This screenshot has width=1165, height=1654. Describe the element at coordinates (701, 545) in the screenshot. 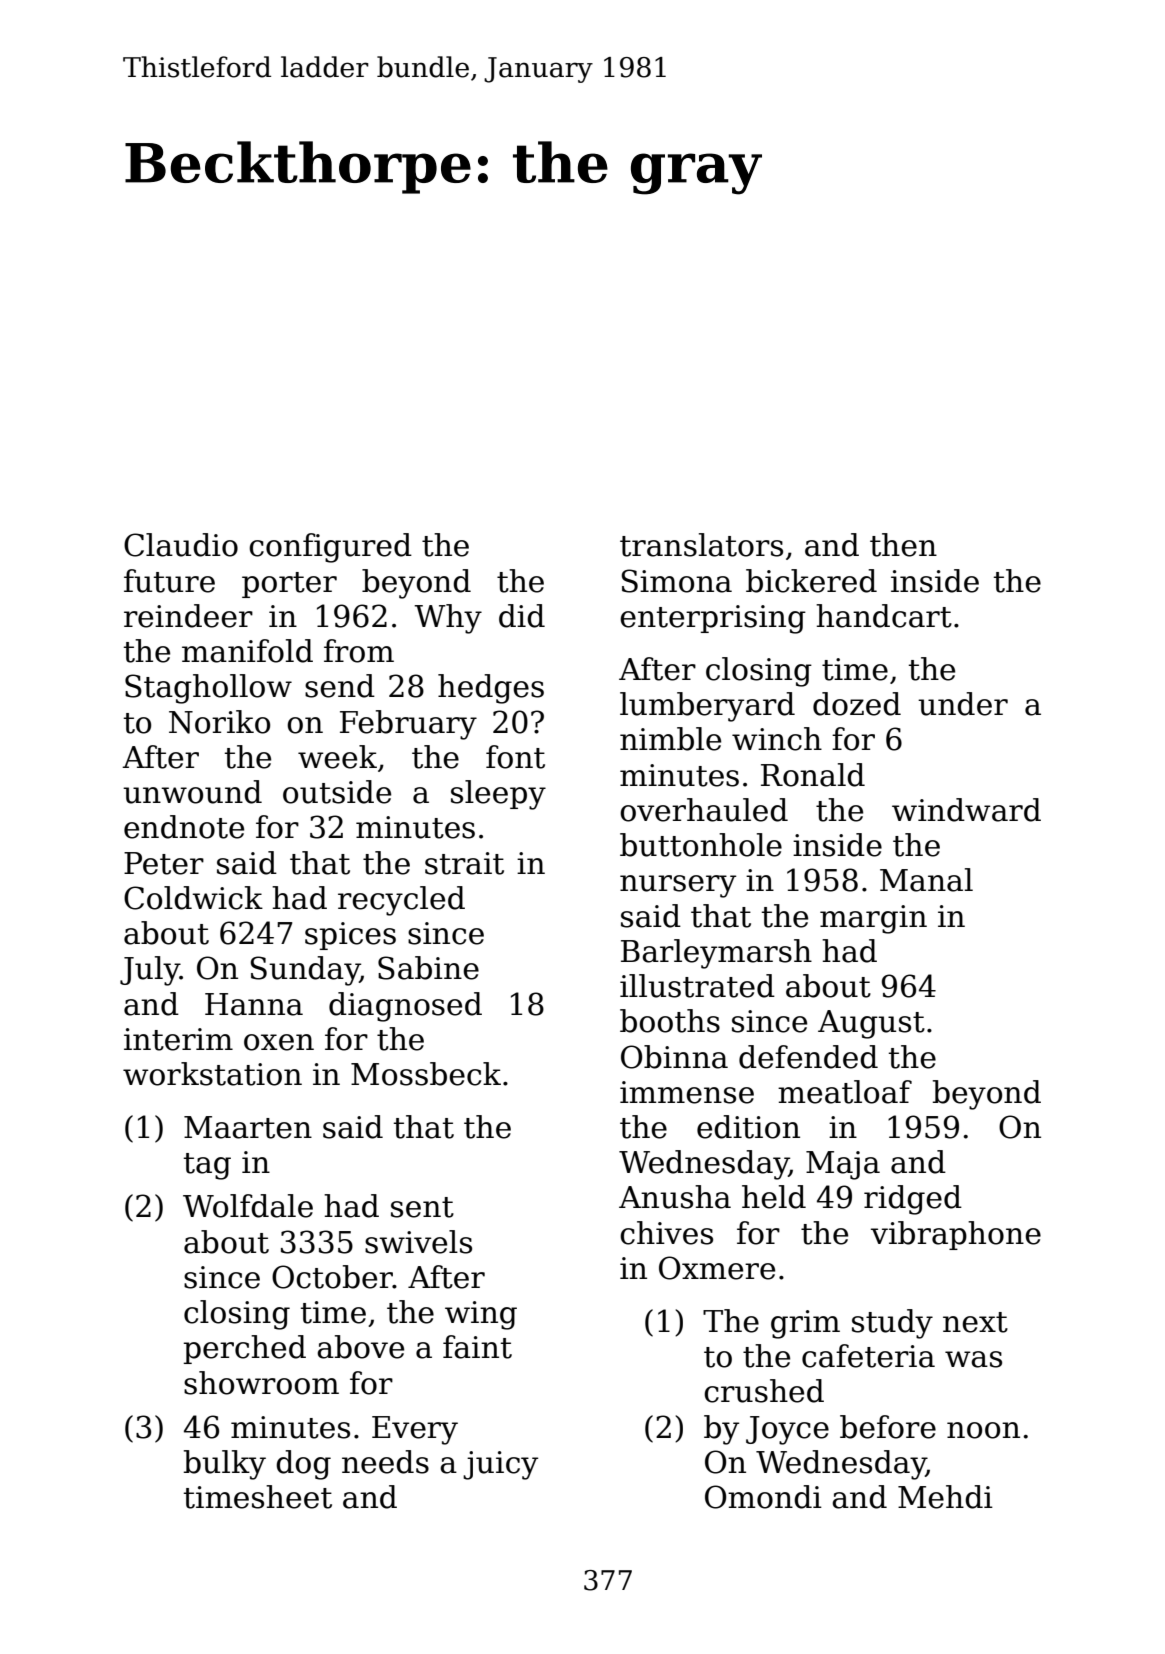

I see `translators` at that location.
